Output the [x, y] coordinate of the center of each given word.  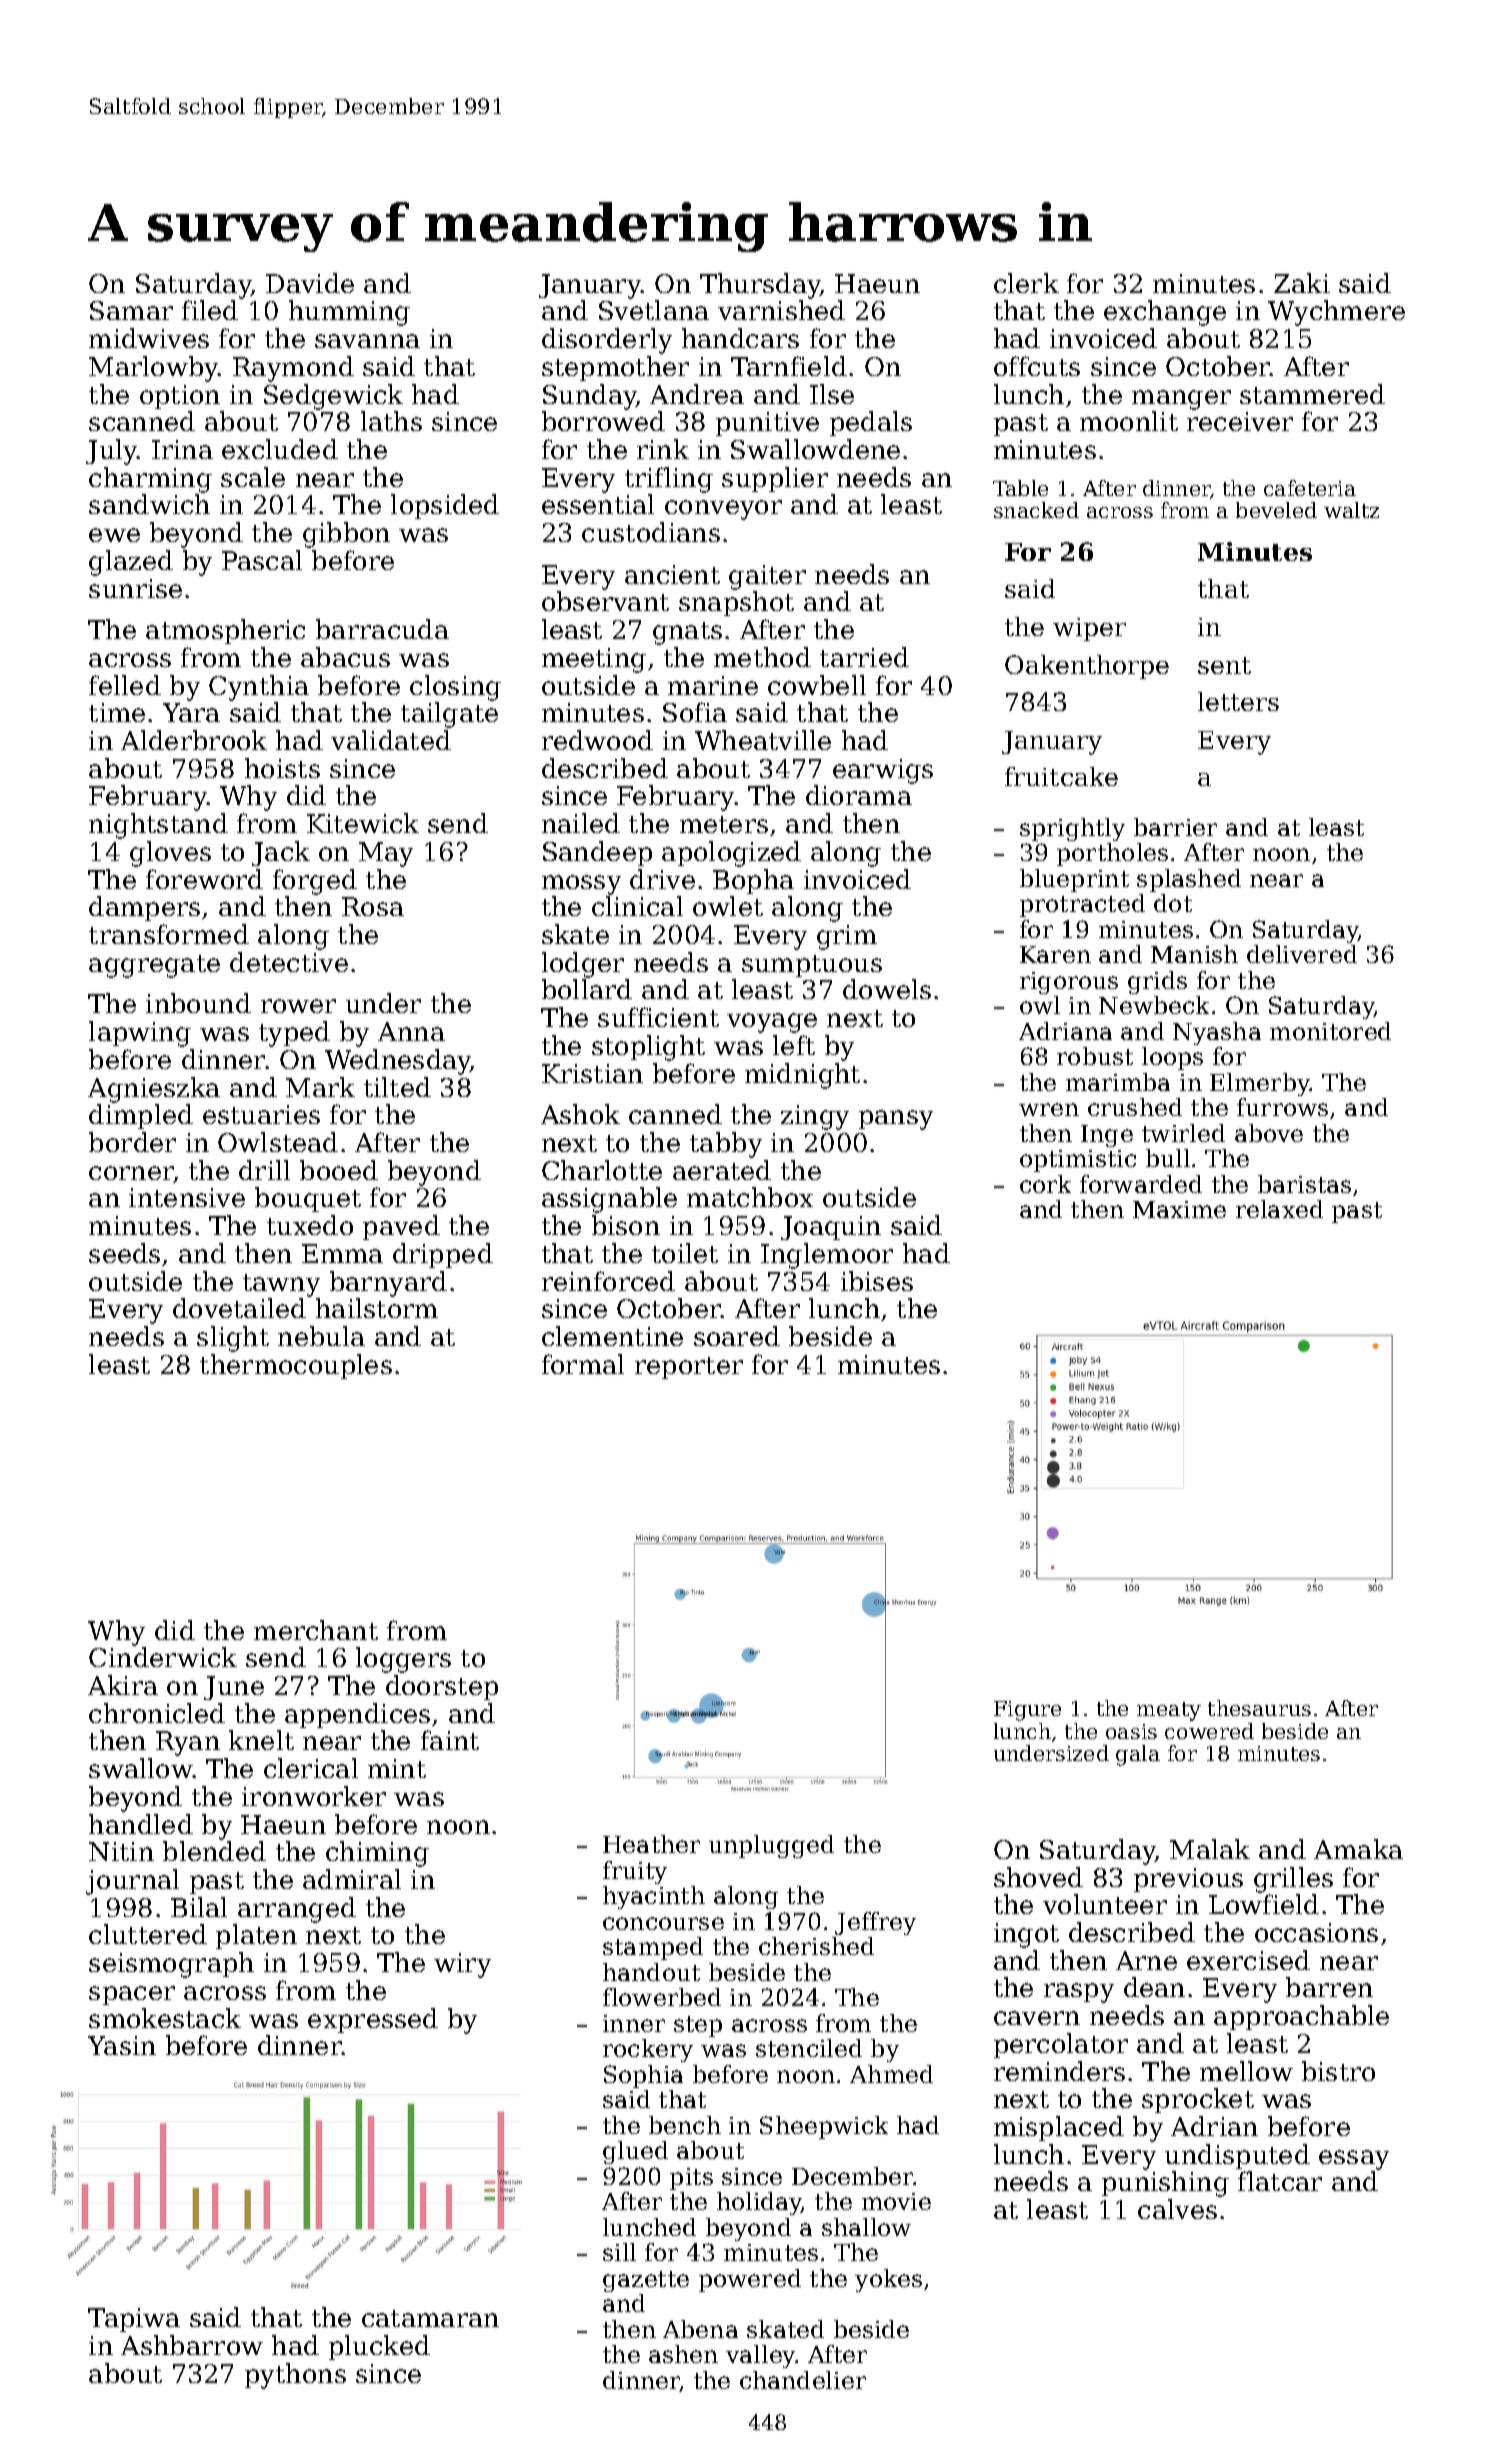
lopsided [445, 506]
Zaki [1302, 283]
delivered [1302, 954]
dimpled [141, 1116]
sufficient [658, 1017]
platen [256, 1936]
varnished [781, 310]
